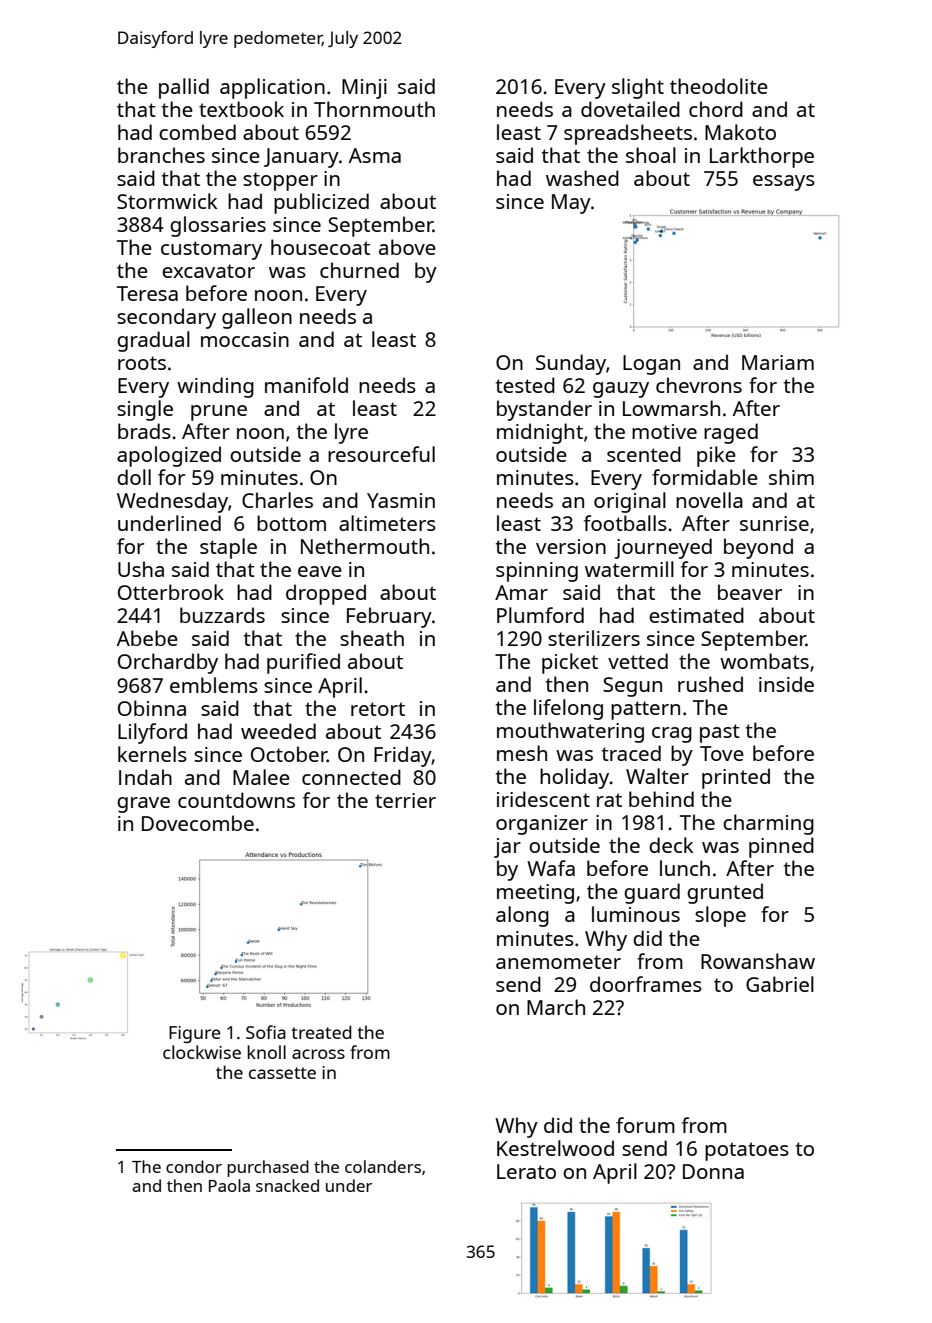  What do you see at coordinates (646, 984) in the page?
I see `doorframes` at bounding box center [646, 984].
